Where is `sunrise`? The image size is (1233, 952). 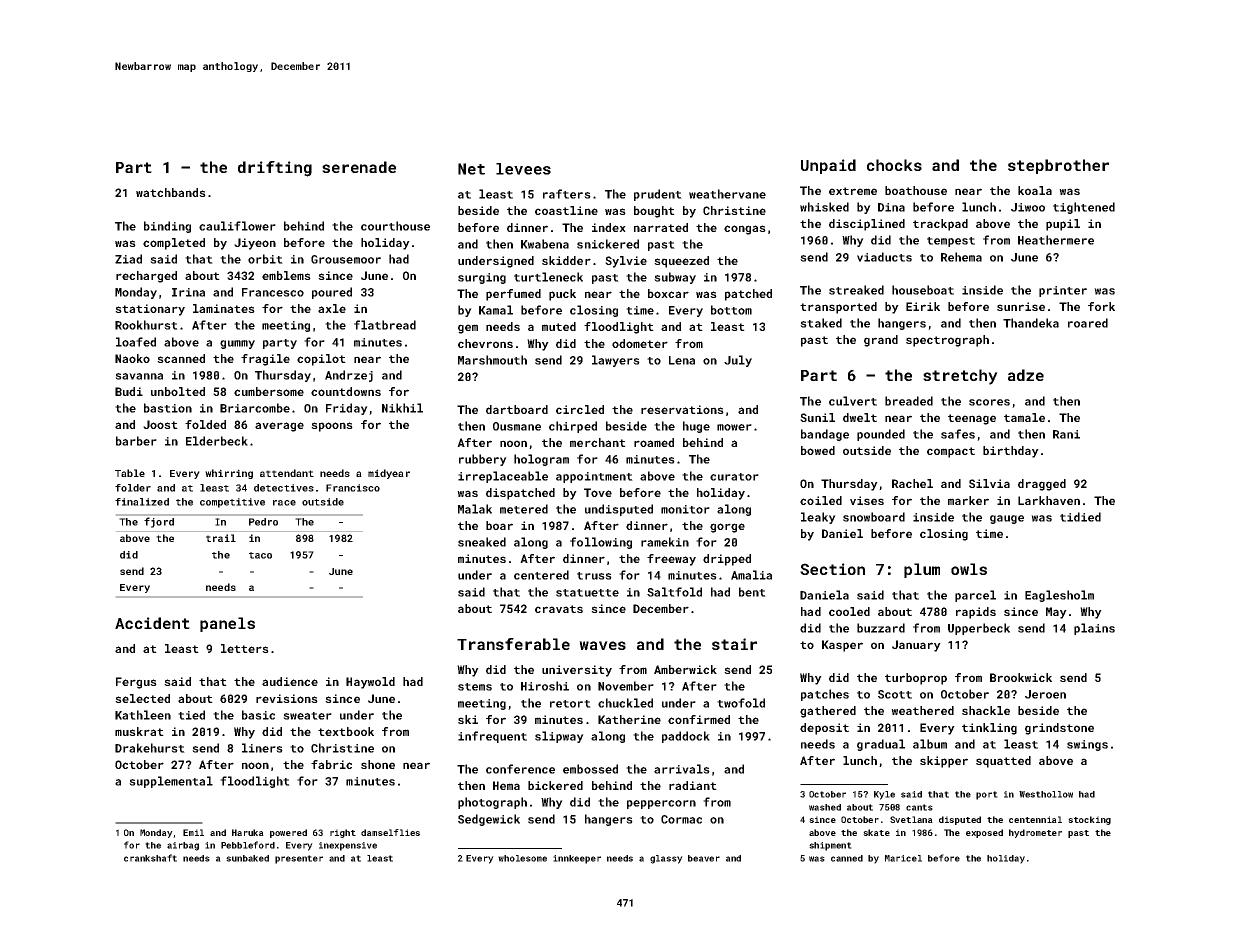 sunrise is located at coordinates (1021, 306).
